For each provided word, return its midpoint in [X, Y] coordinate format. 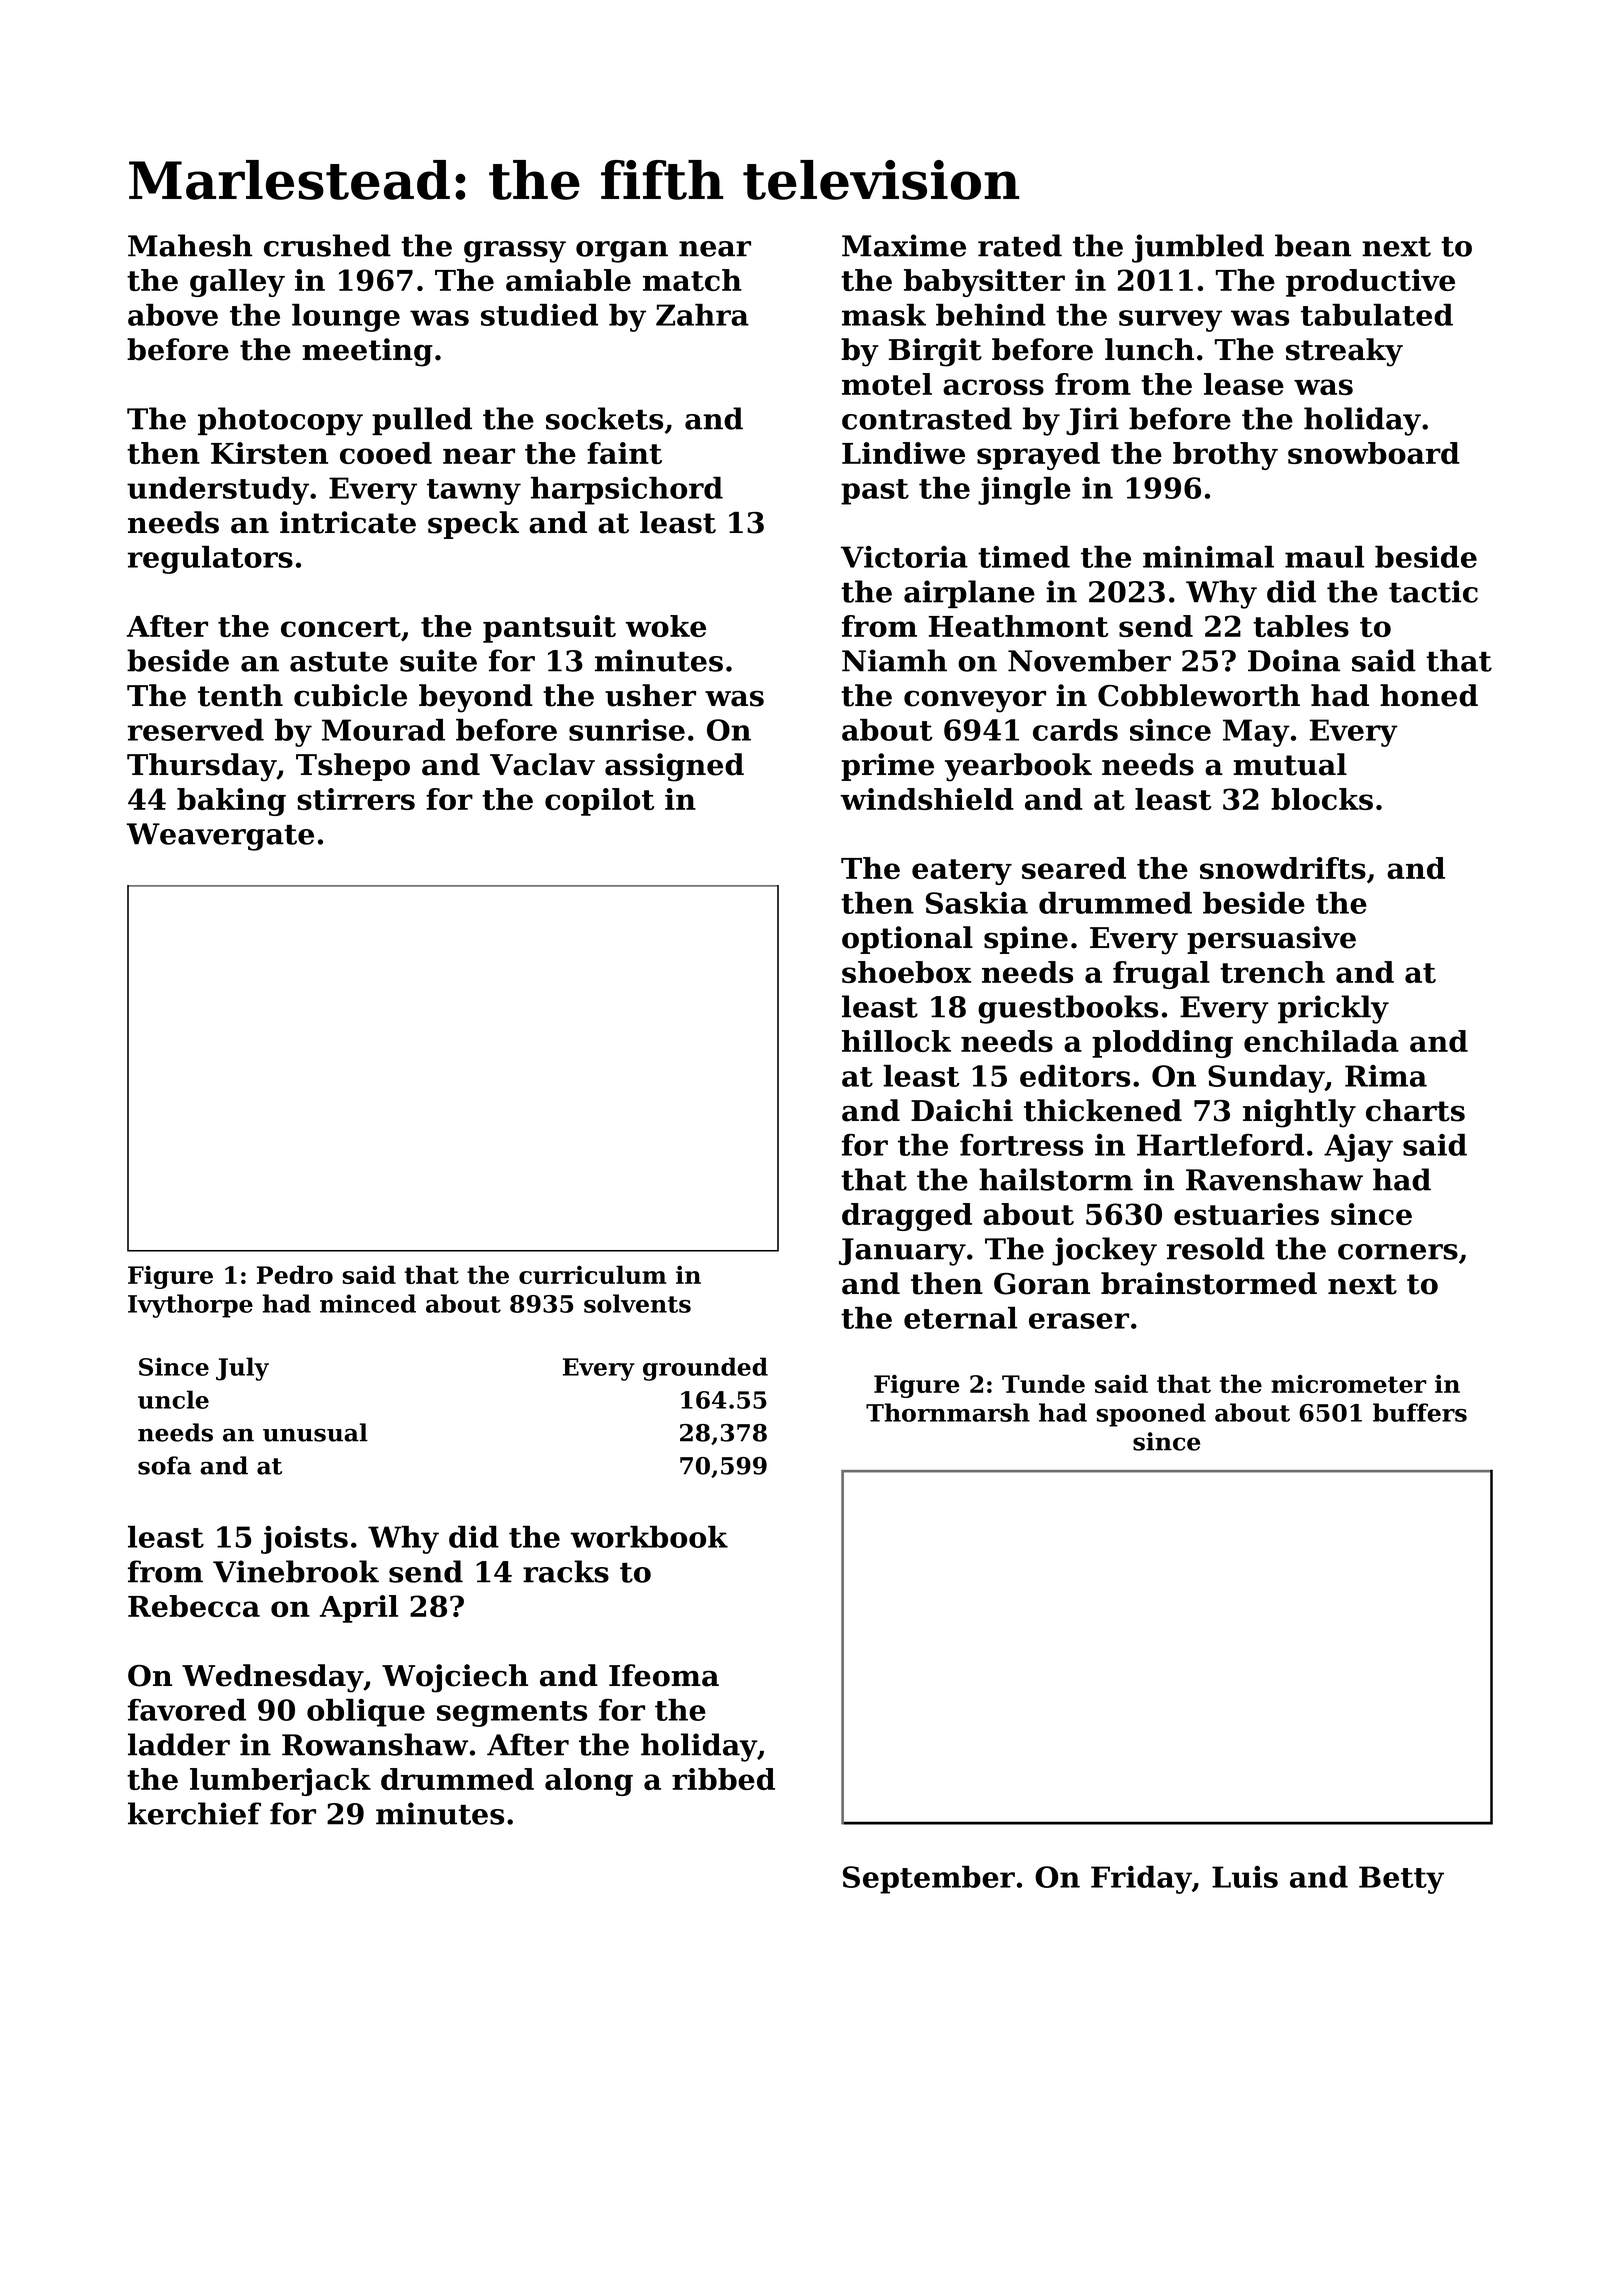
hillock [896, 1041]
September [929, 1880]
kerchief [194, 1813]
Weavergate [220, 837]
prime [887, 767]
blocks [1322, 799]
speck [473, 525]
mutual [1290, 764]
